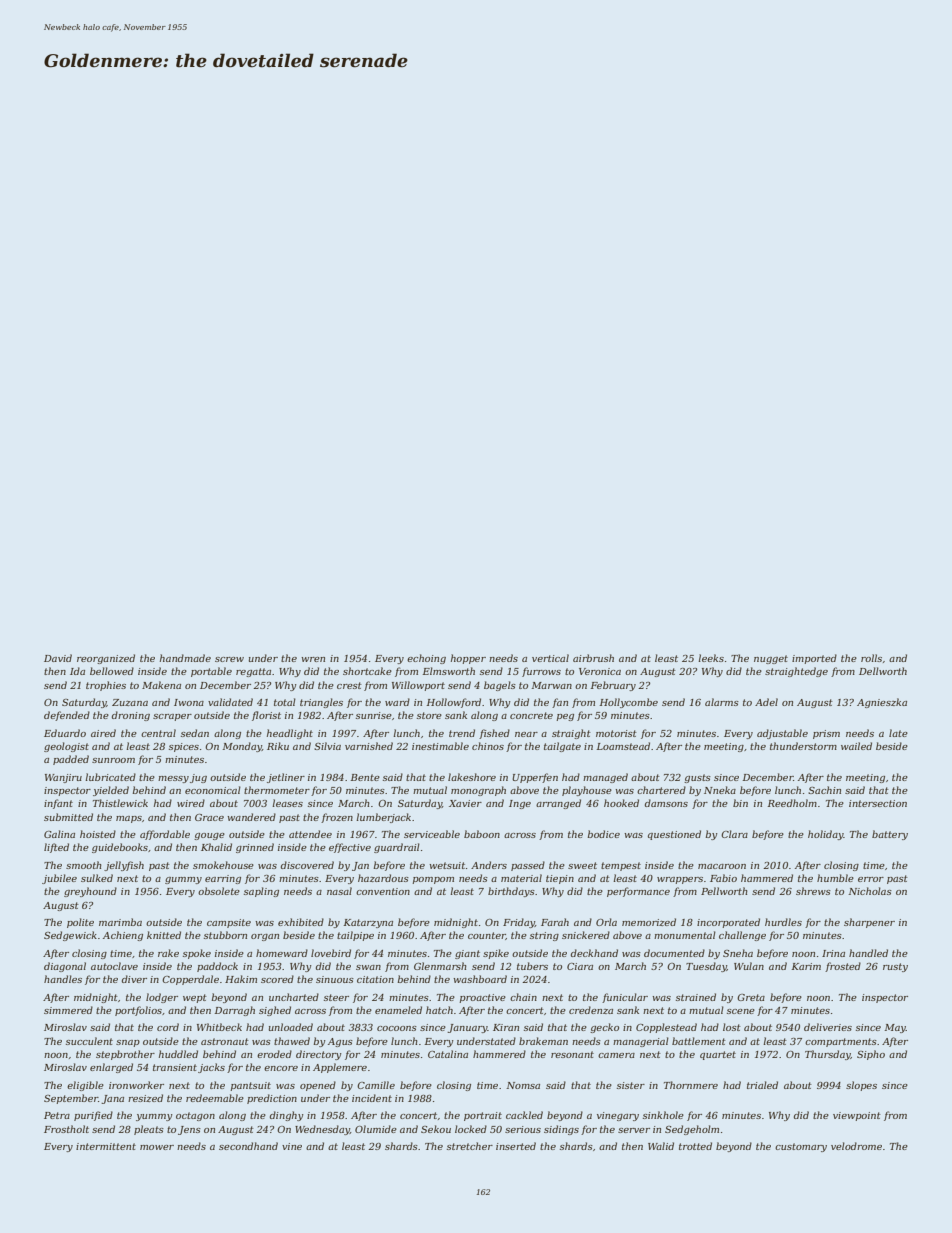  Describe the element at coordinates (878, 803) in the screenshot. I see `intersection` at that location.
